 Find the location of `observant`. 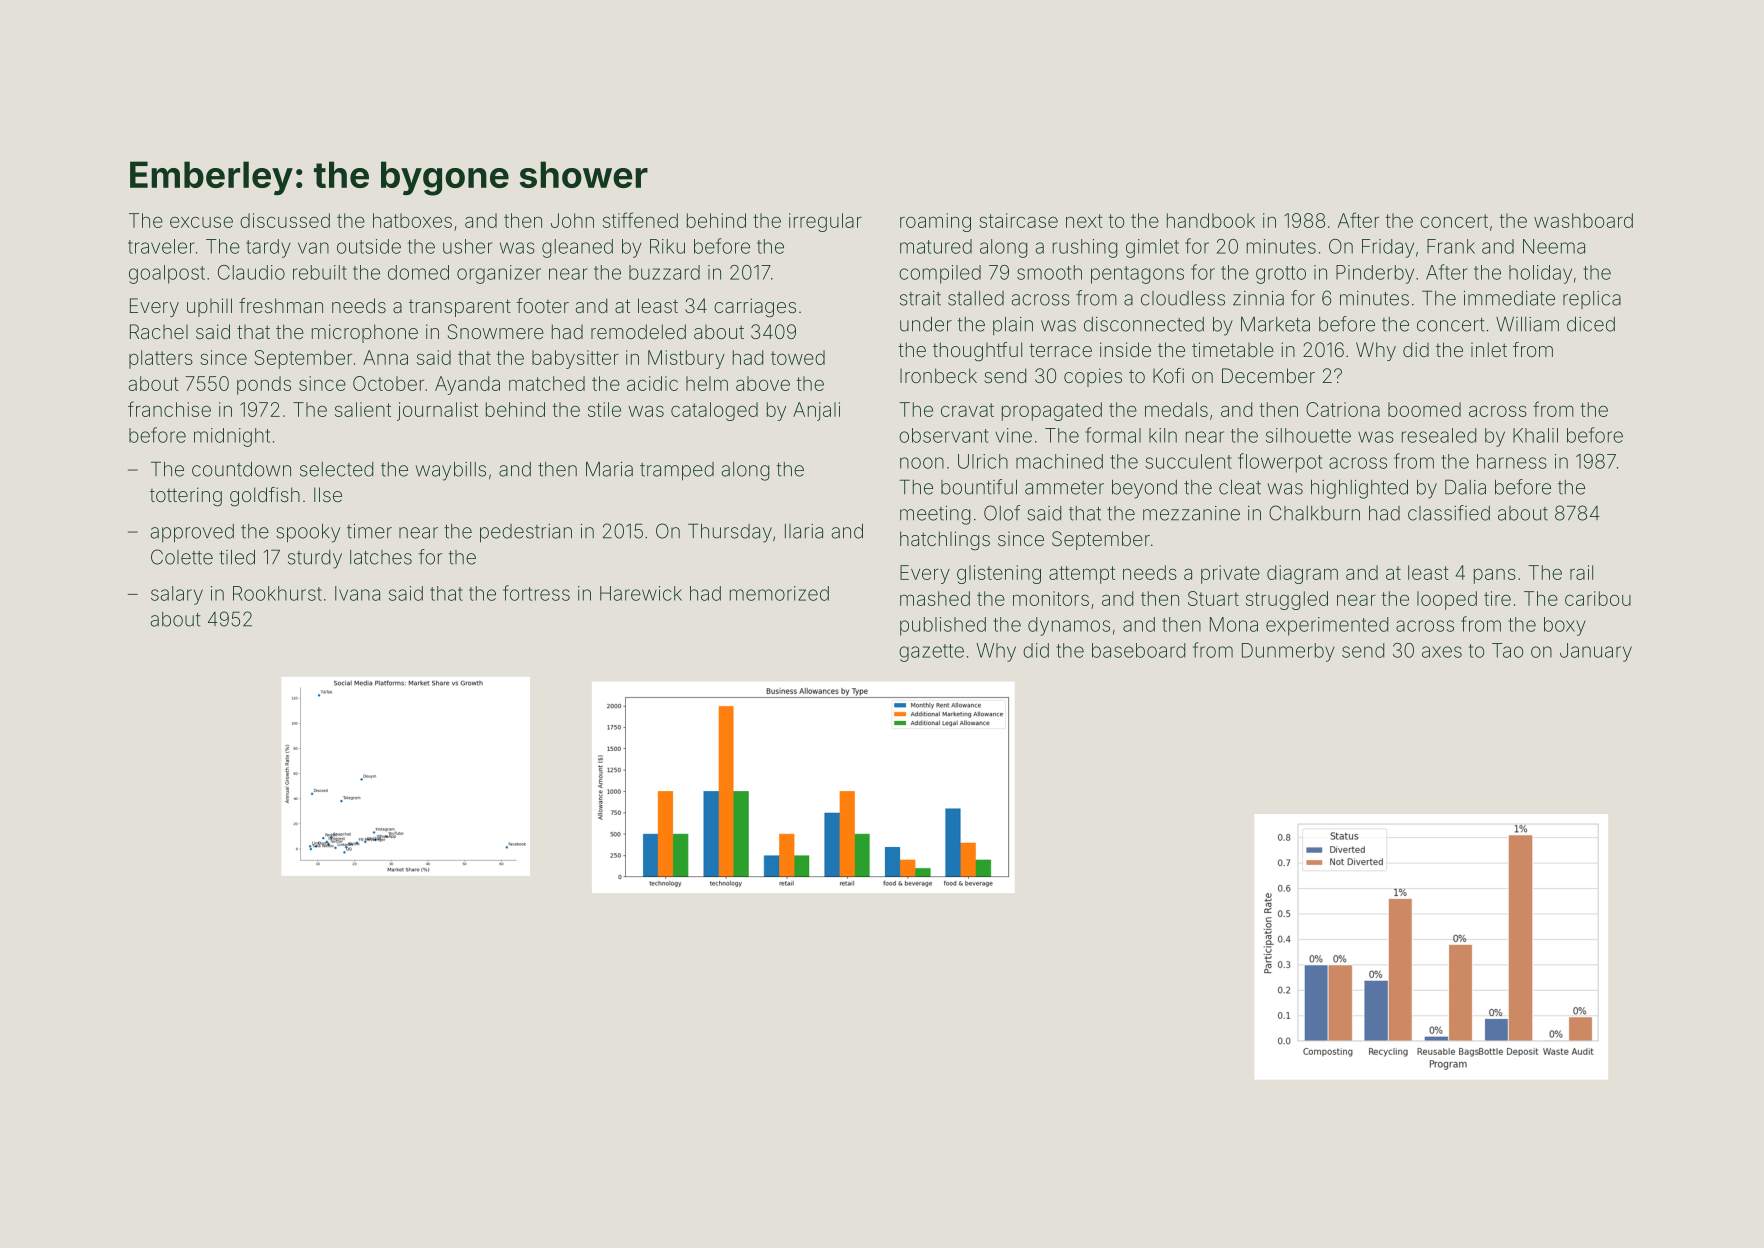

observant is located at coordinates (943, 435).
